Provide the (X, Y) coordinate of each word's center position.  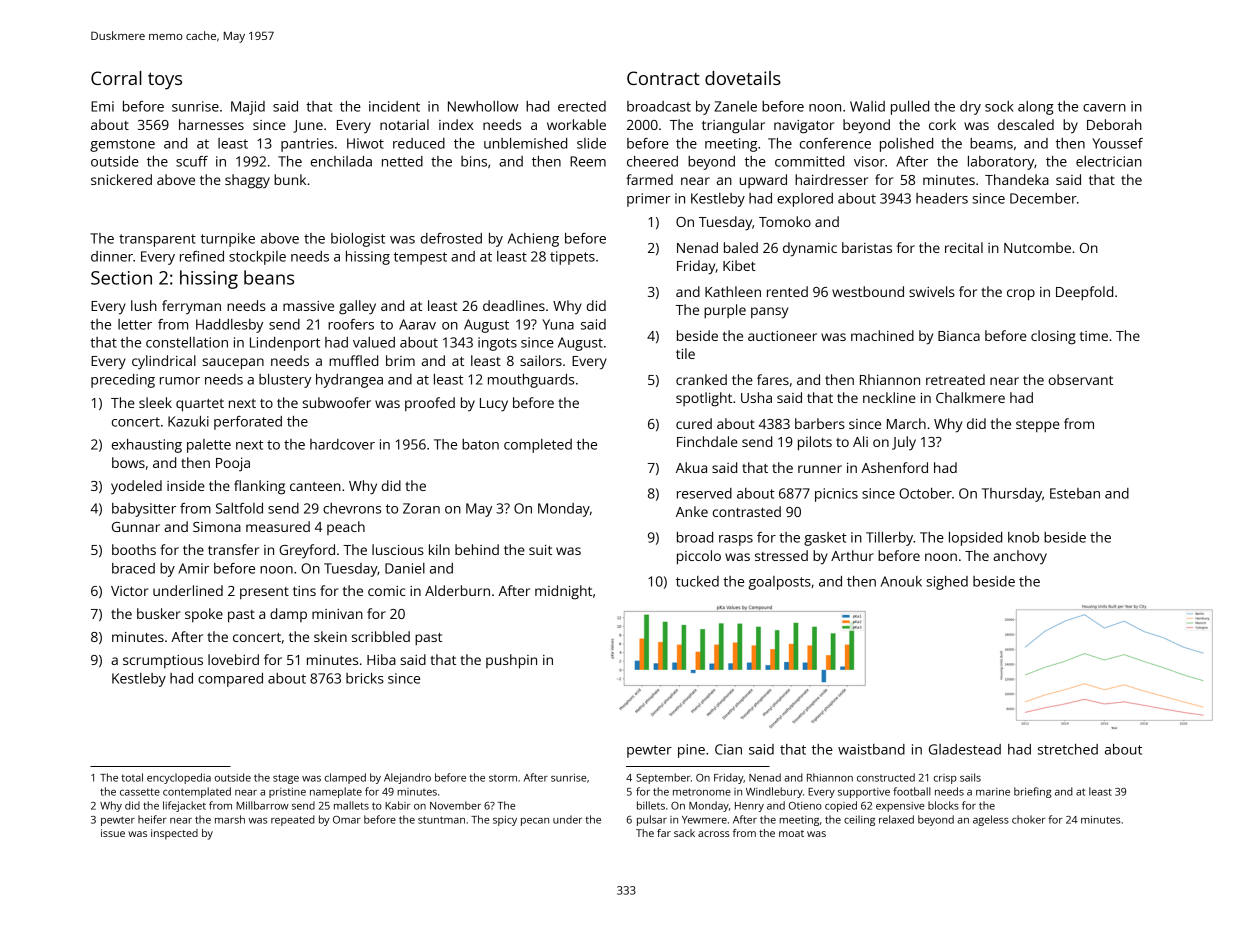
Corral (116, 78)
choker (1028, 819)
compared (230, 680)
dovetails (743, 78)
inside (186, 485)
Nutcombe (1037, 247)
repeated (293, 820)
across (713, 834)
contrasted (747, 511)
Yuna (558, 324)
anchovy (1020, 557)
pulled (910, 108)
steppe (1038, 426)
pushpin (511, 661)
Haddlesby (229, 326)
